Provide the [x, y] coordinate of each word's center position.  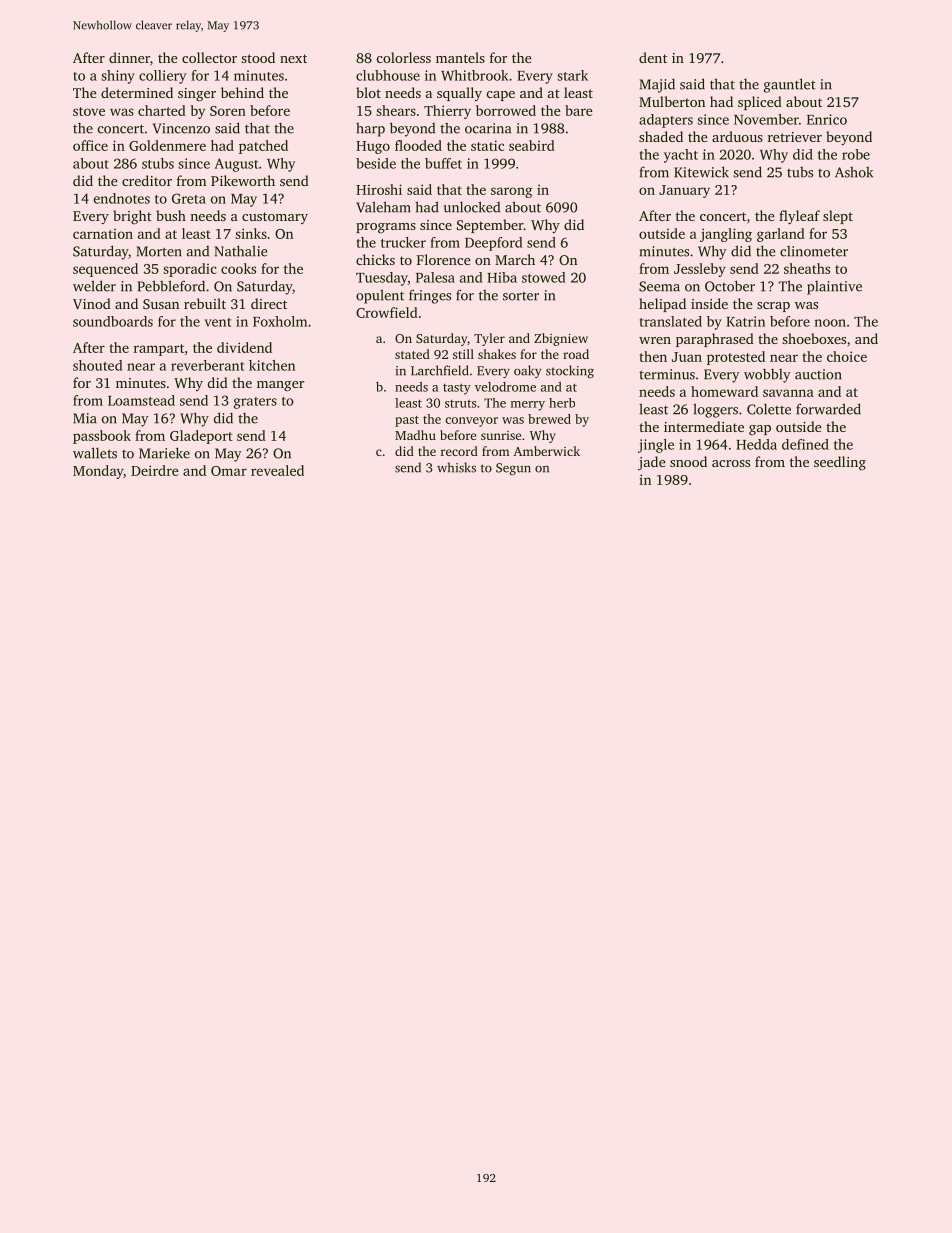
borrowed [506, 110]
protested [736, 358]
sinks [251, 233]
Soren [228, 111]
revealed [277, 470]
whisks [456, 467]
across [731, 463]
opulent [380, 296]
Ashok [854, 172]
